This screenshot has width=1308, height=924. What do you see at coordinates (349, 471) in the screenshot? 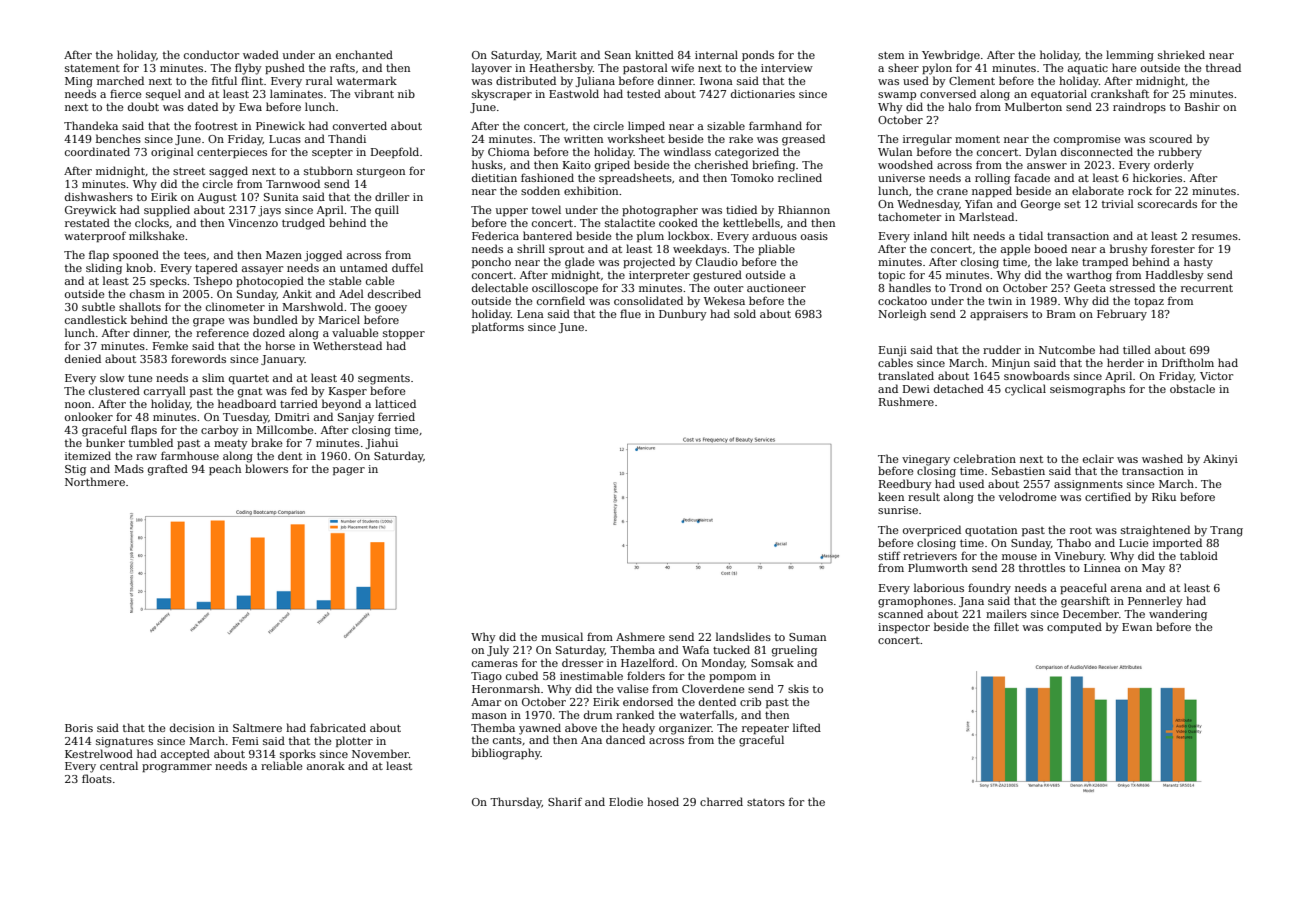
I see `pager` at bounding box center [349, 471].
